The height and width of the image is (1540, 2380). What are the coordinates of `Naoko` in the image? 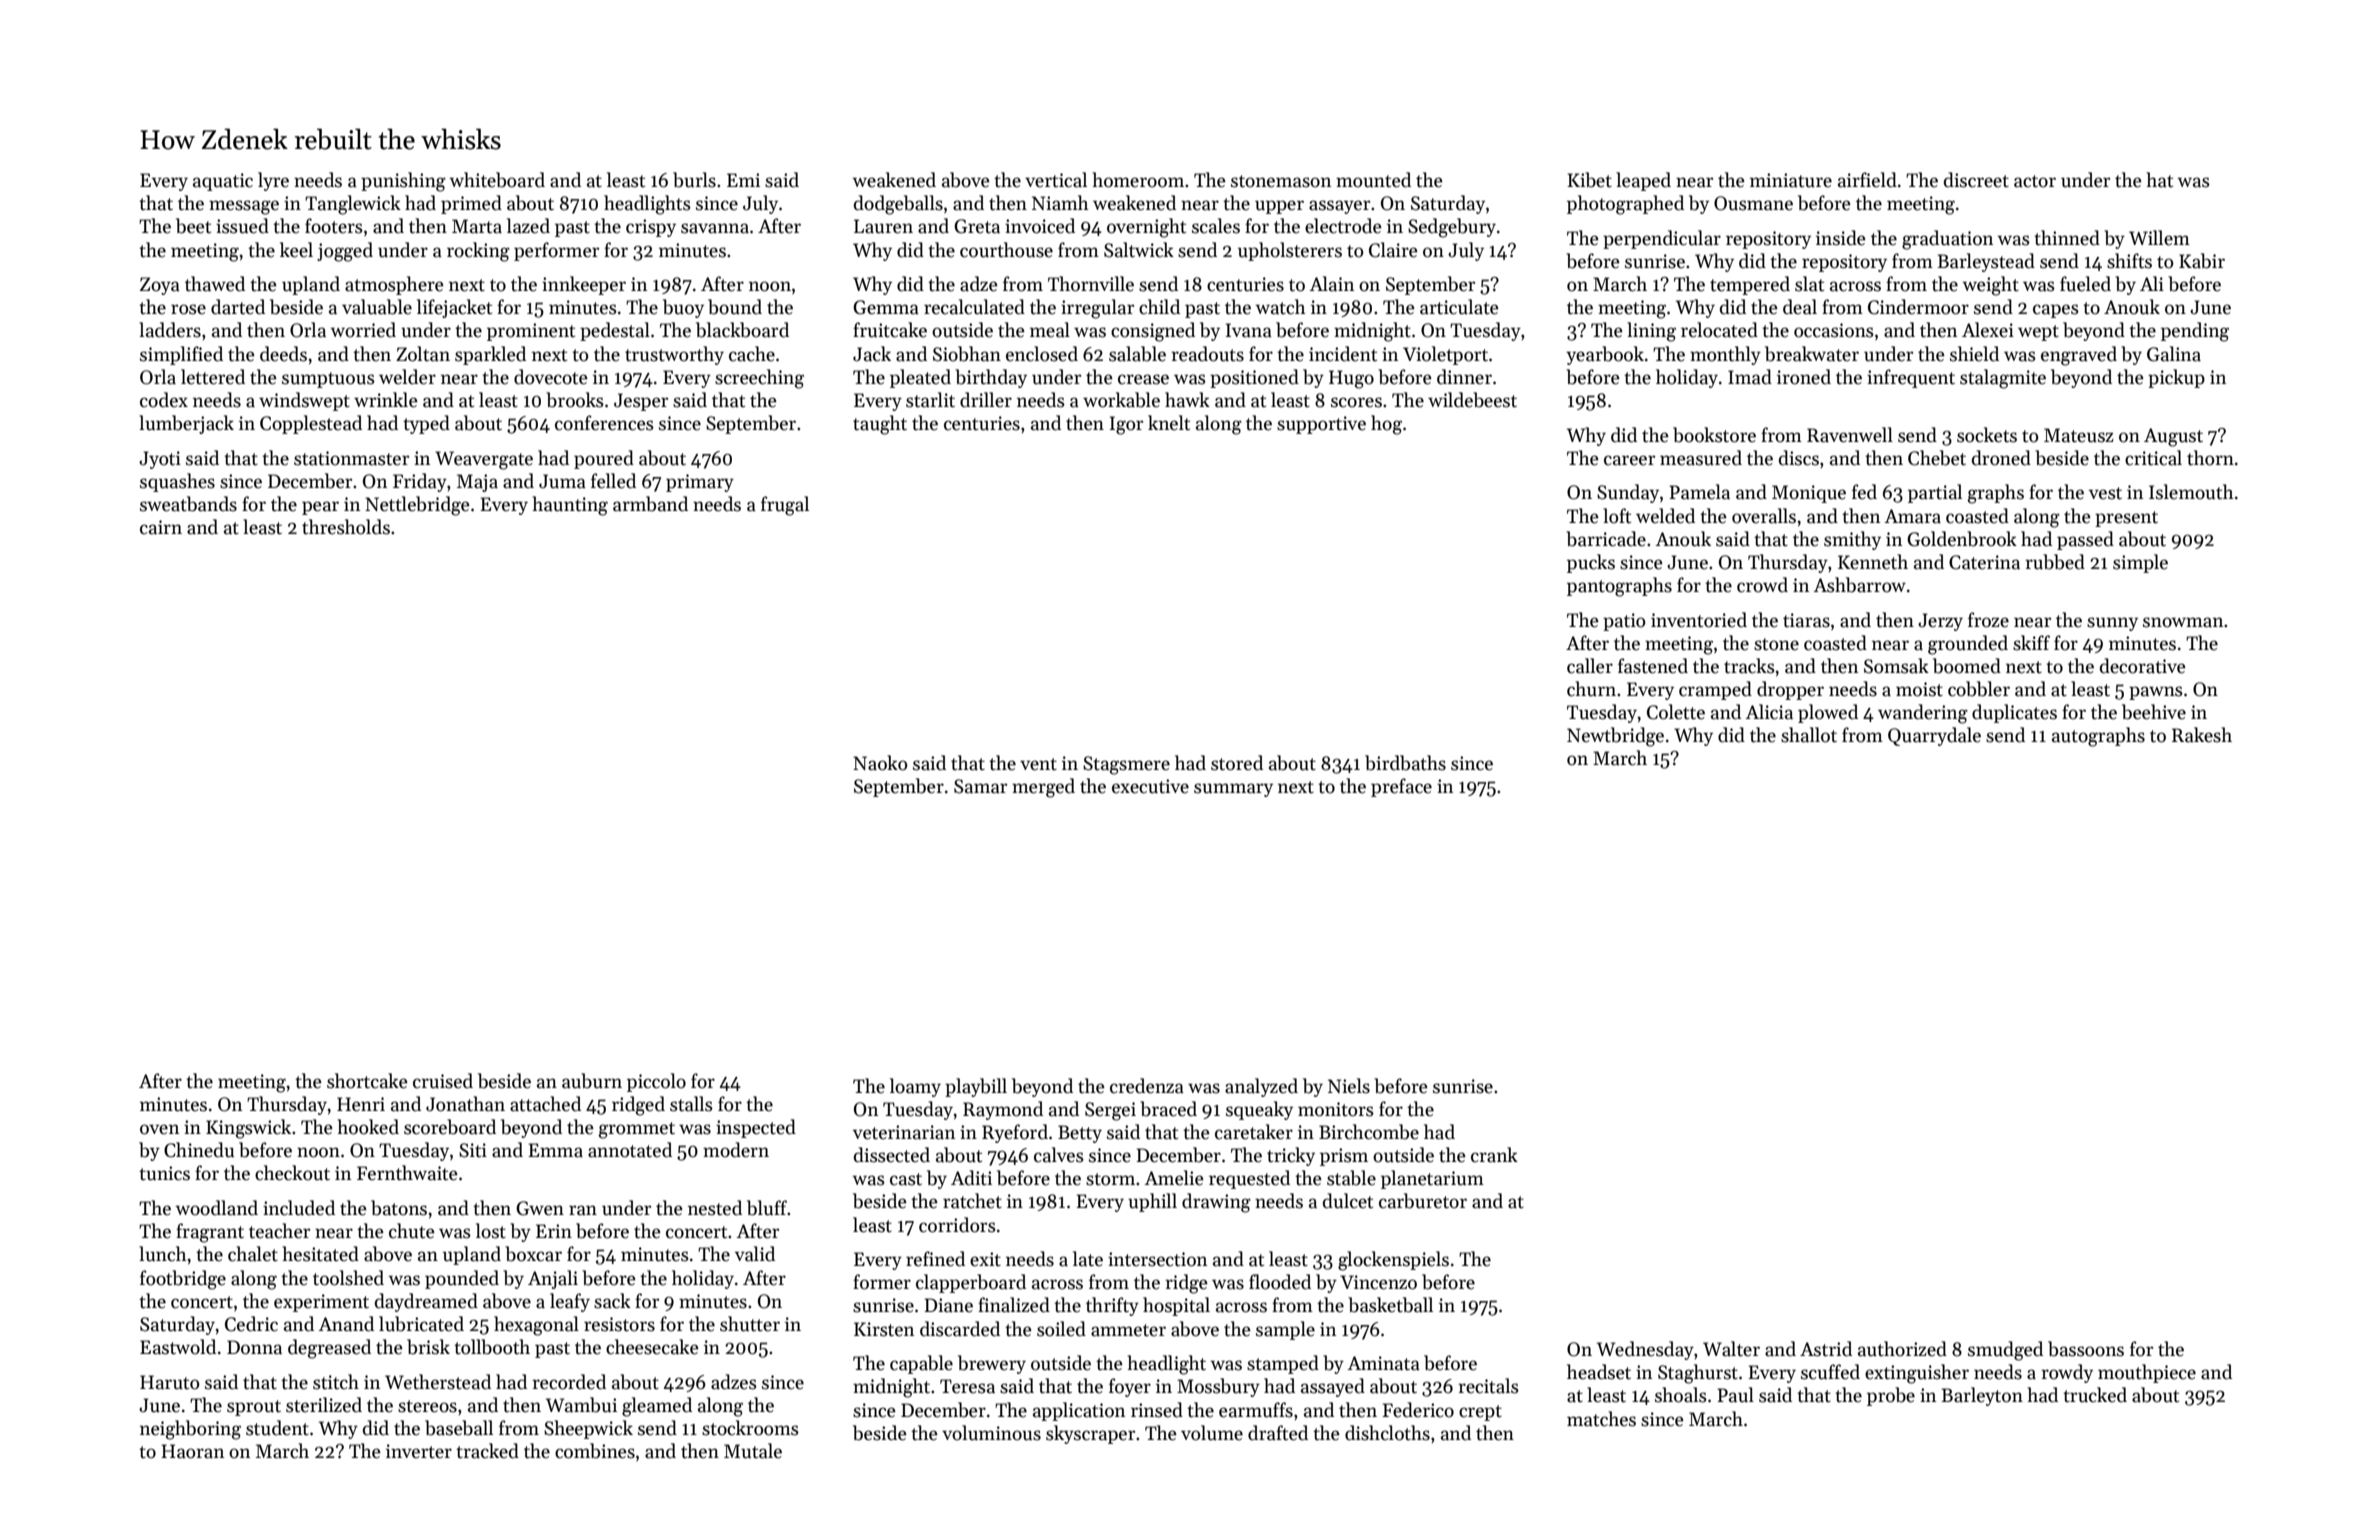 It's located at (880, 763).
